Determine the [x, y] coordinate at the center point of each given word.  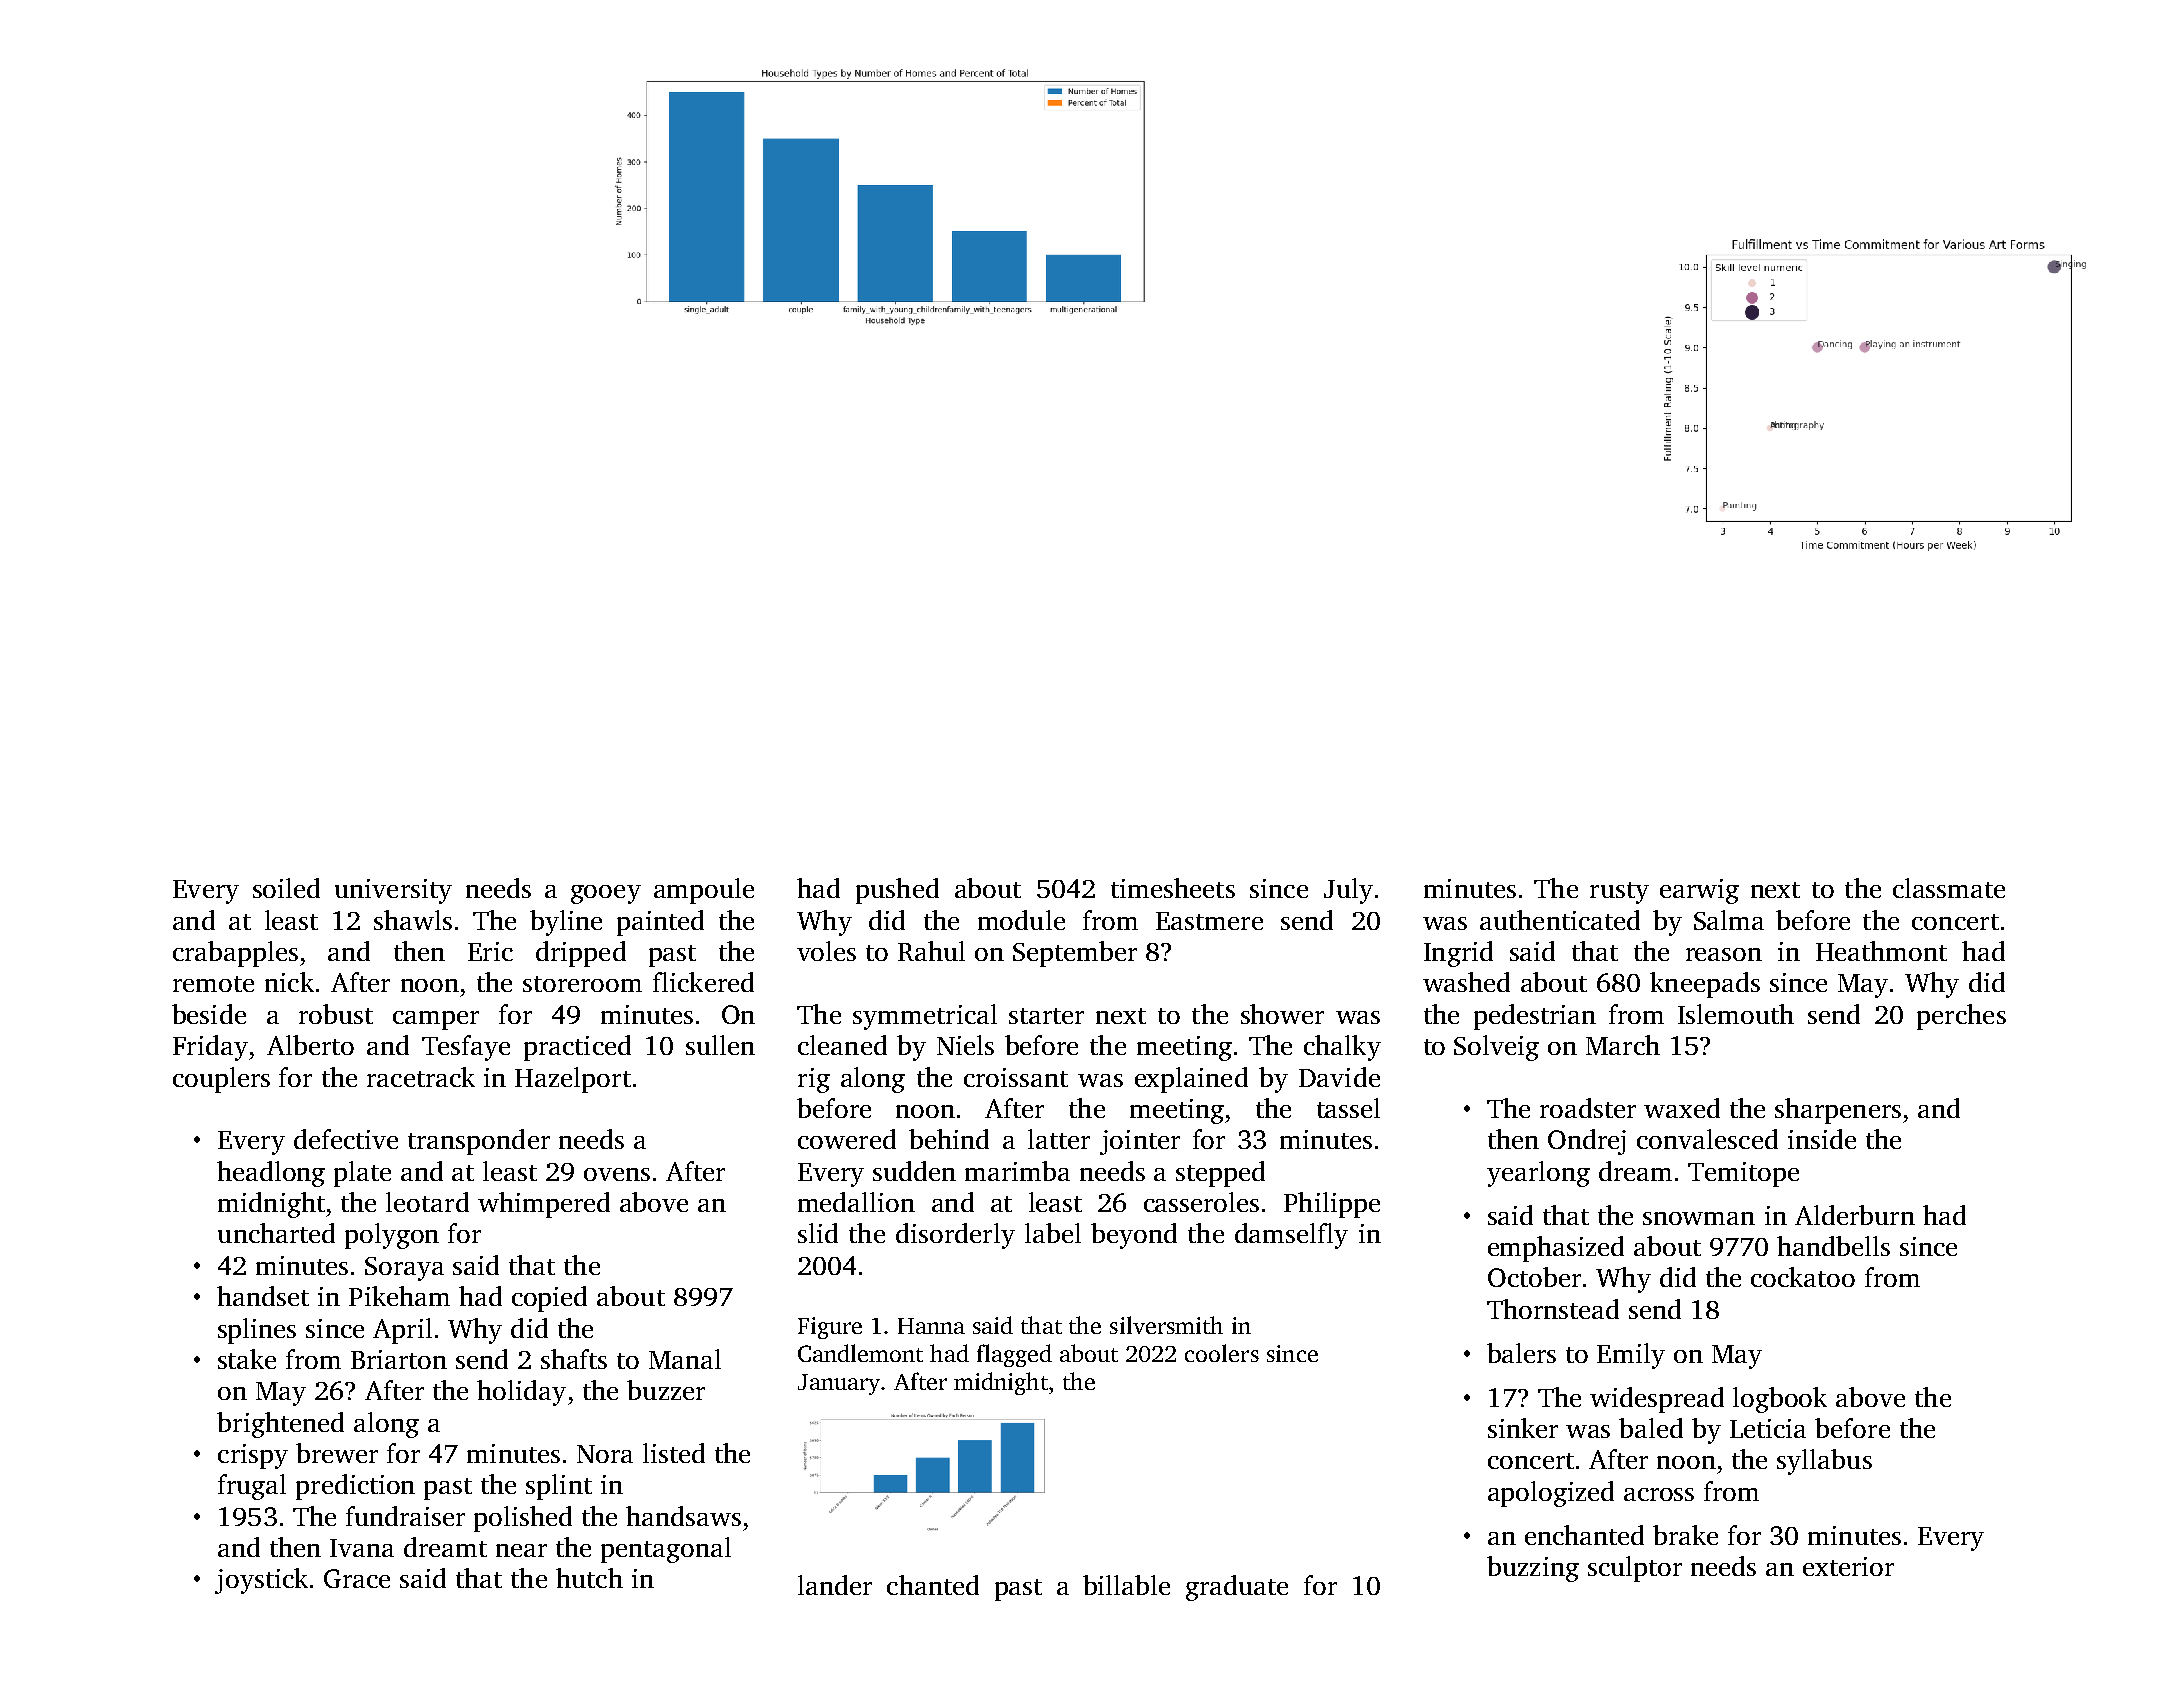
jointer [1140, 1142]
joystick [261, 1581]
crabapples [235, 954]
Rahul [931, 951]
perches [1961, 1017]
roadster [1588, 1108]
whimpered [544, 1205]
